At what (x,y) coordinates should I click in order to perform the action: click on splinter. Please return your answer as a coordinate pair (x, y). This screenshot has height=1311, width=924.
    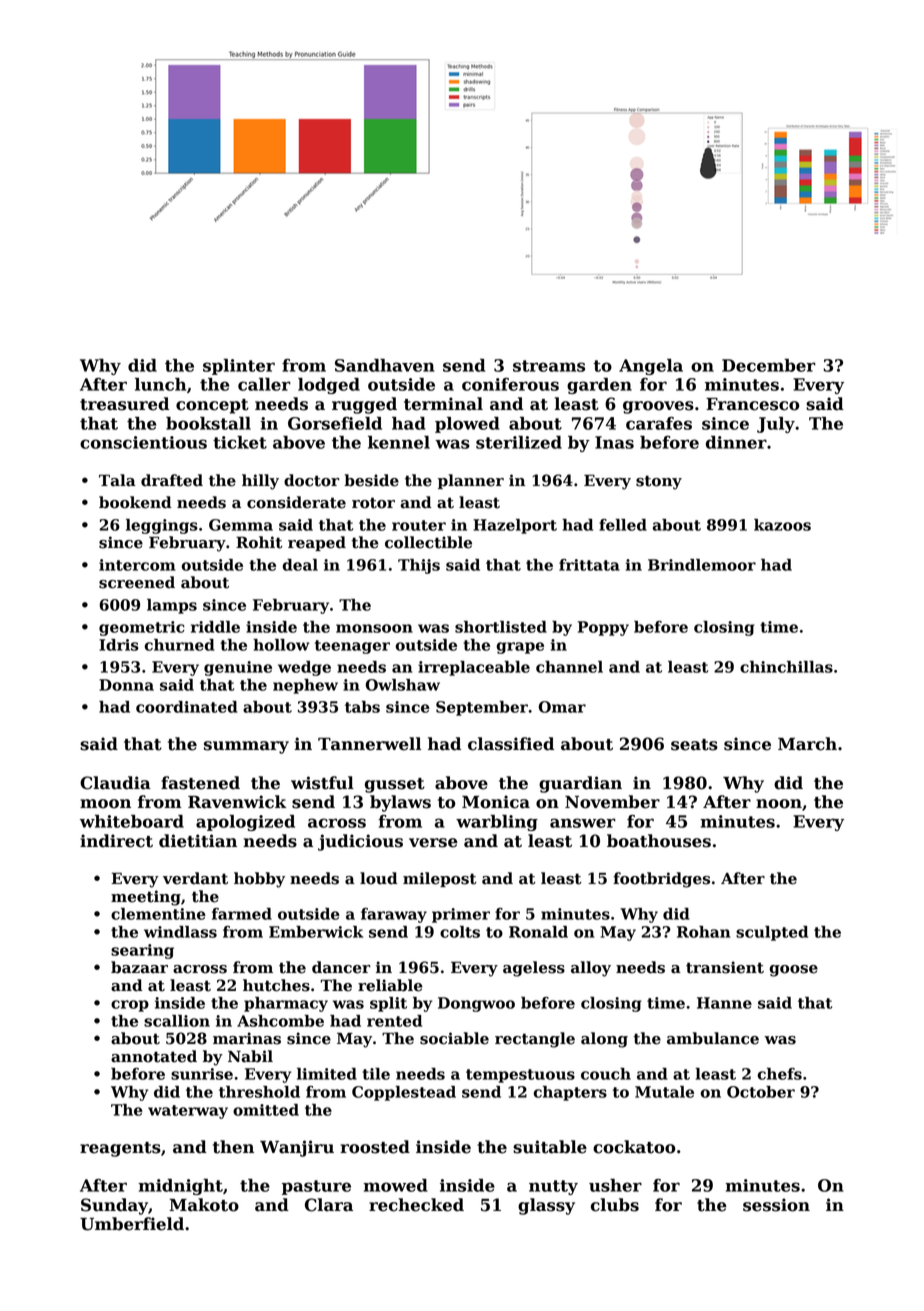
    Looking at the image, I should click on (239, 367).
